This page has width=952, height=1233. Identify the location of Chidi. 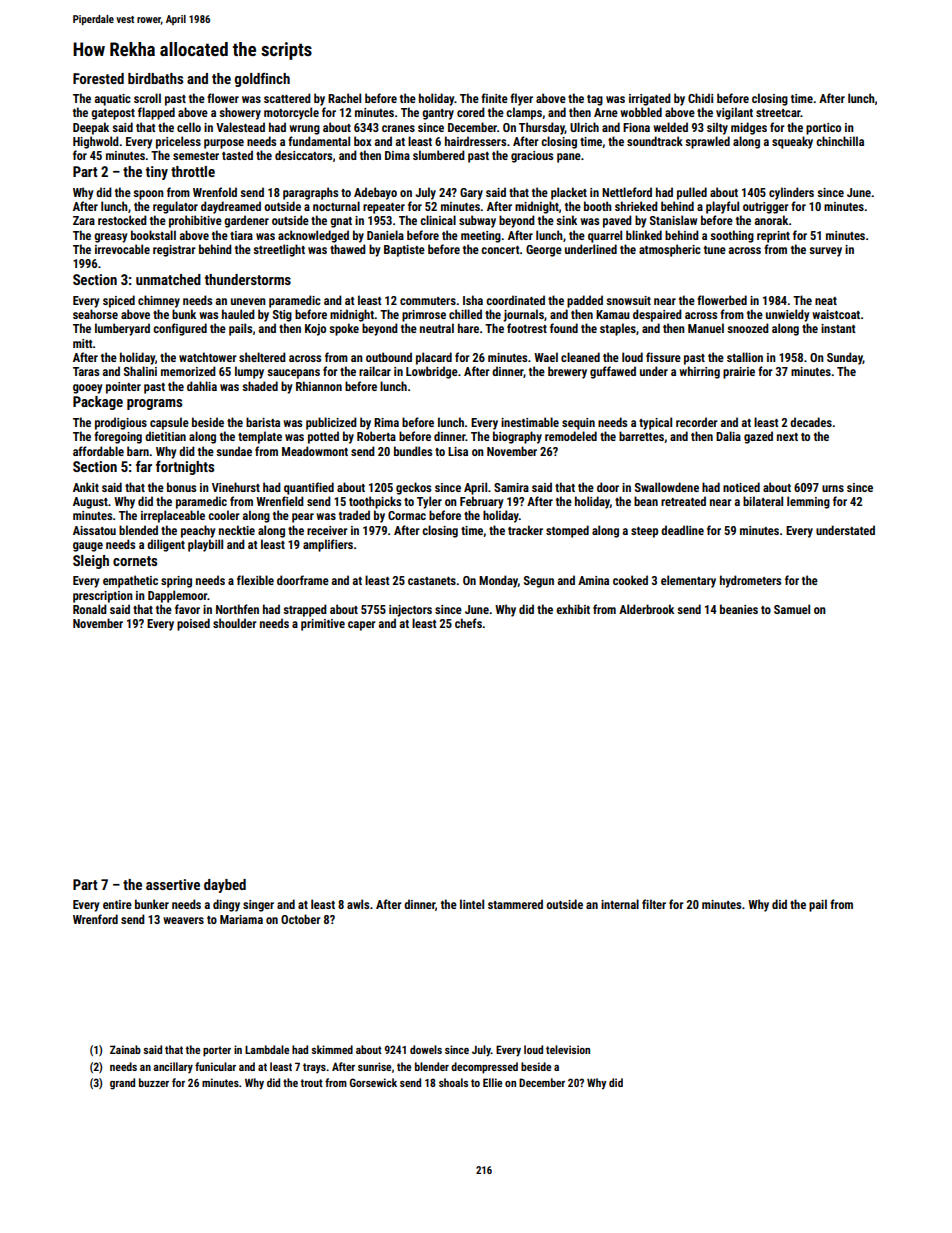
(700, 98).
